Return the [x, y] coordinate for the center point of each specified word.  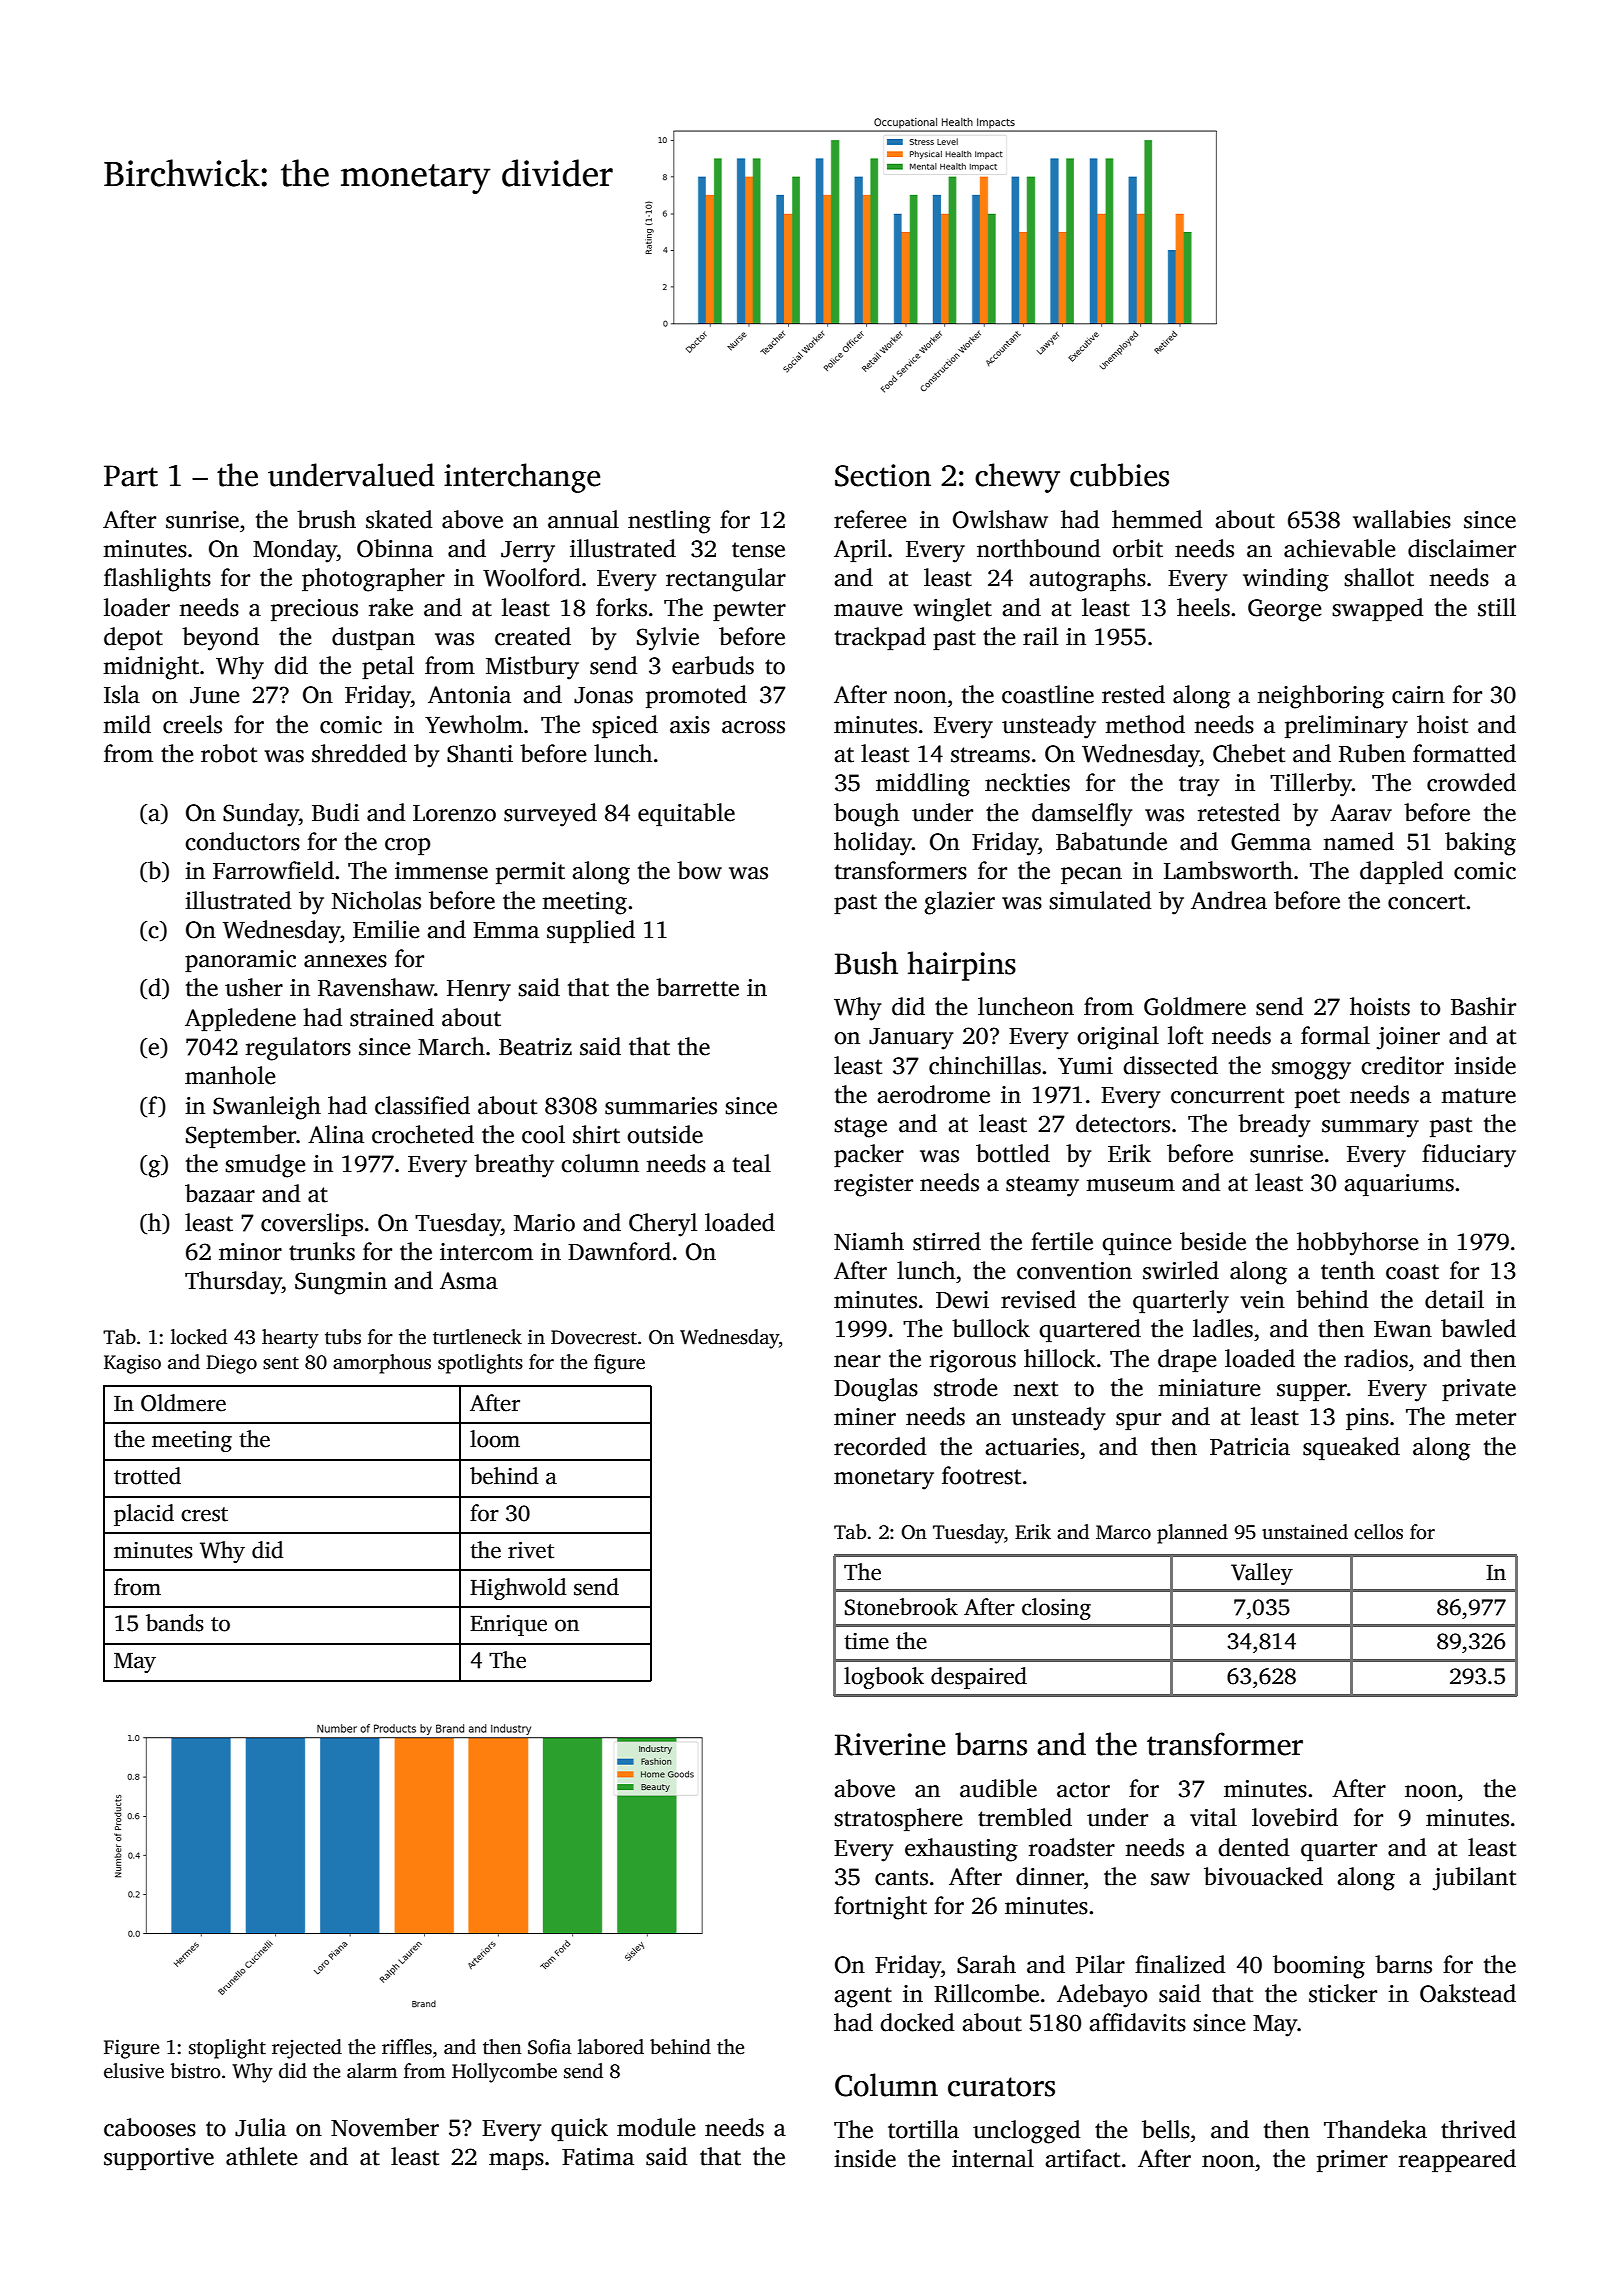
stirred [947, 1241]
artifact [1082, 2158]
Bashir [1483, 1006]
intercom [486, 1252]
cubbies [1119, 475]
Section [883, 475]
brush [326, 519]
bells [1166, 2129]
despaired [979, 1678]
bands [175, 1623]
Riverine [890, 1744]
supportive [159, 2159]
